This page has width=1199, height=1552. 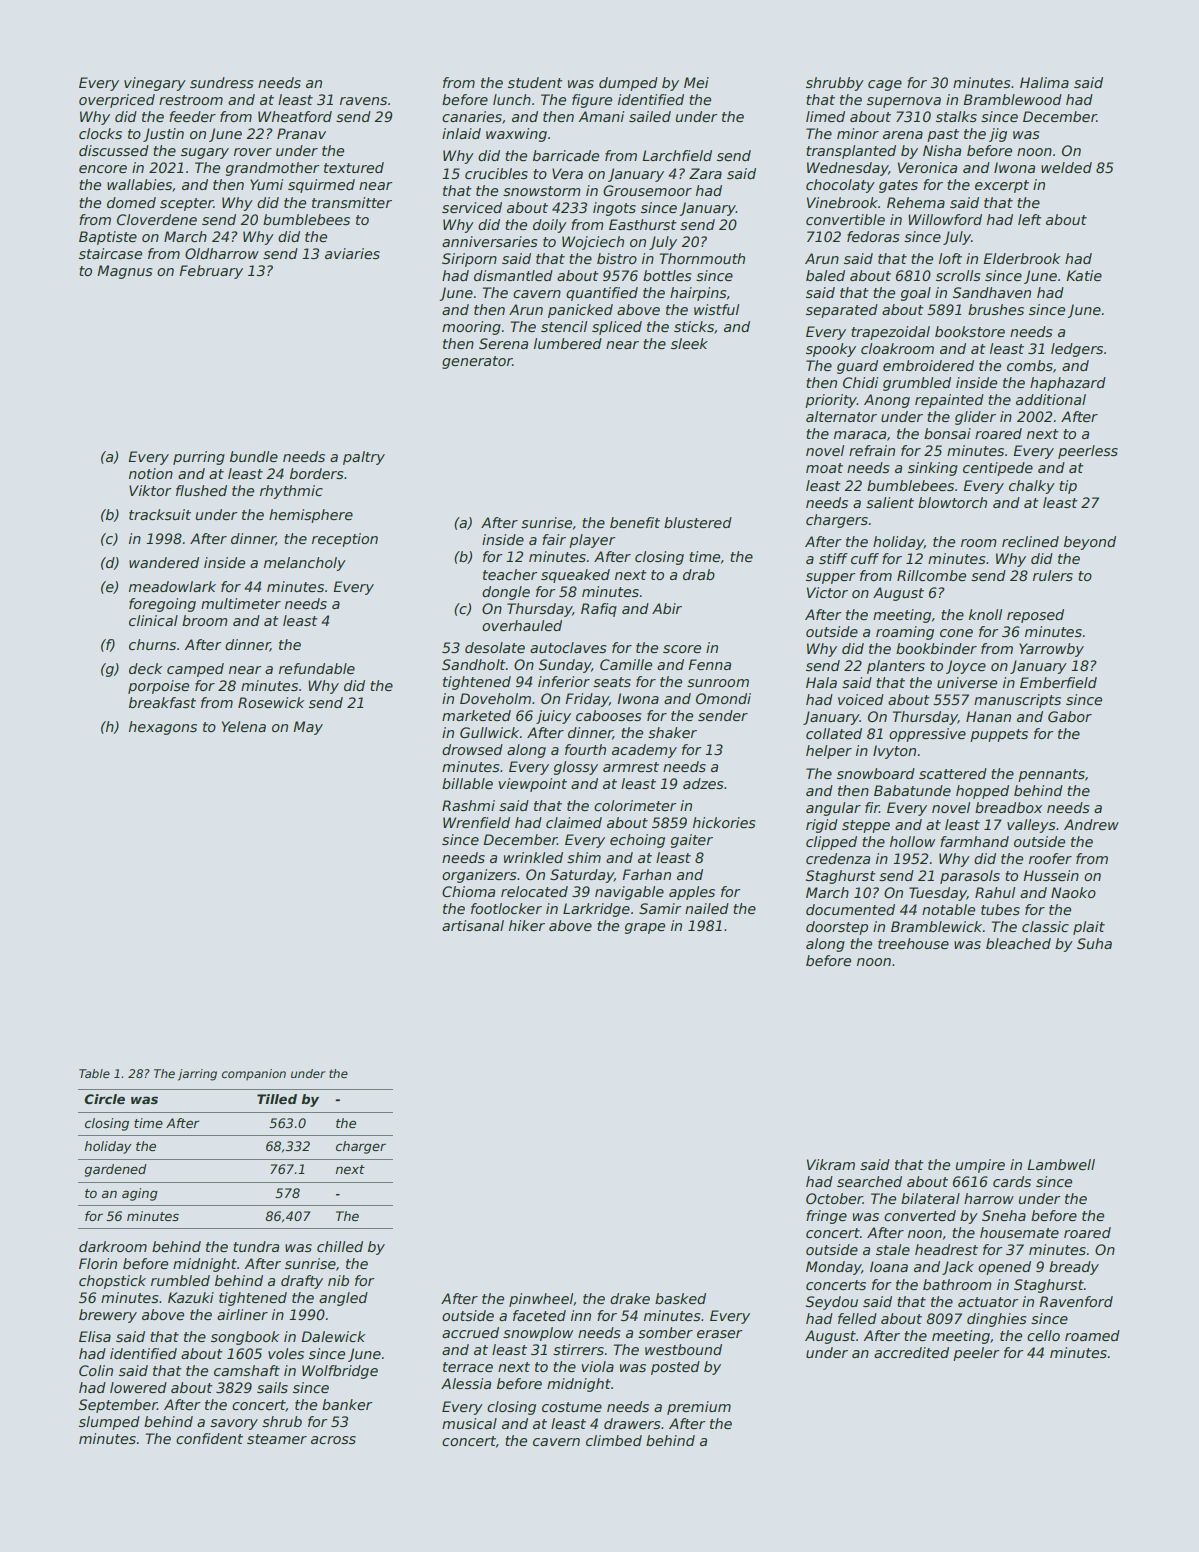 I want to click on cage, so click(x=885, y=85).
